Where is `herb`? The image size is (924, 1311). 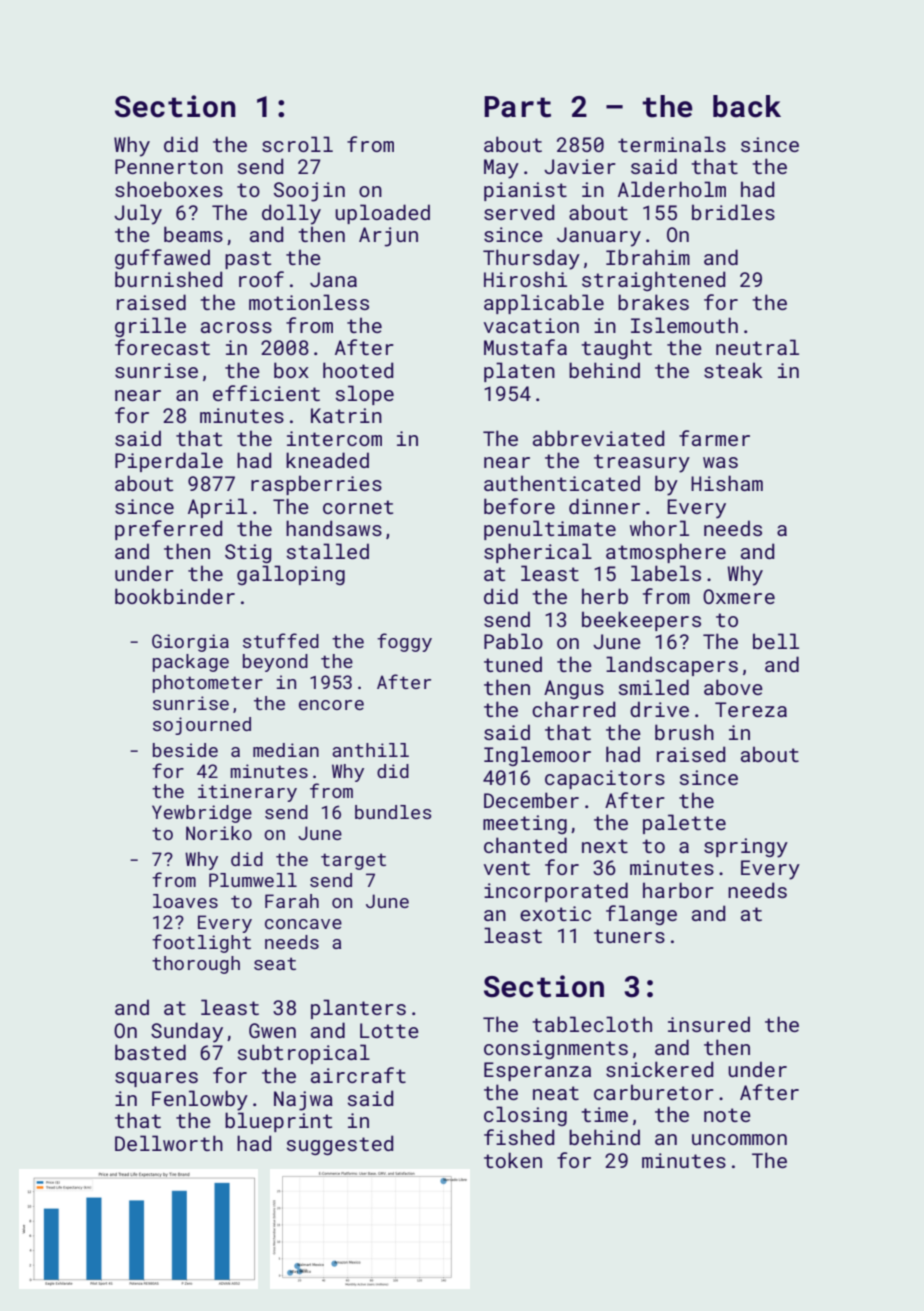 herb is located at coordinates (605, 596).
